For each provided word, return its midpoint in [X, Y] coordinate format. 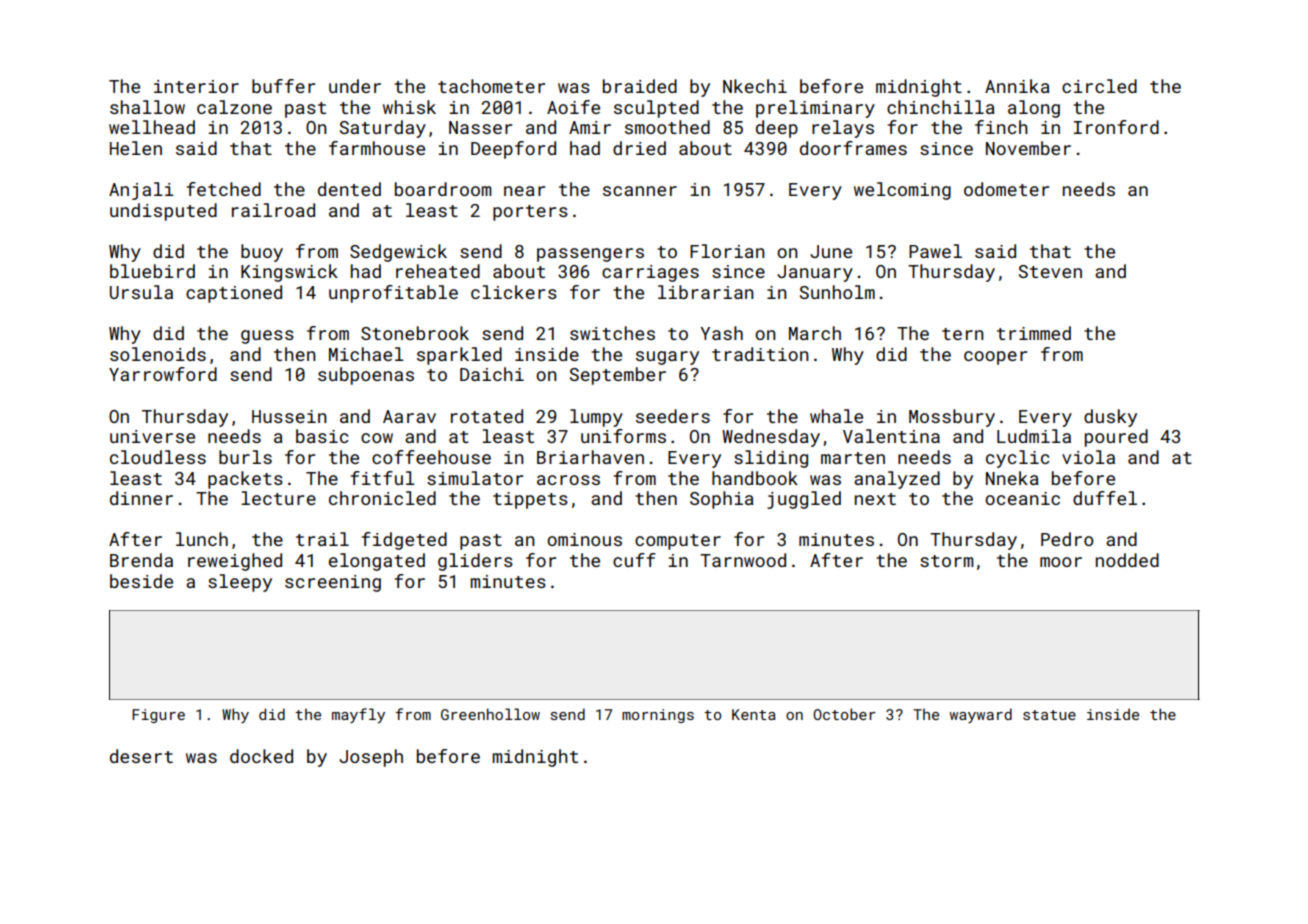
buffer [283, 86]
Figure [158, 716]
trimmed [1034, 333]
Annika [1017, 86]
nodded [1127, 560]
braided [640, 86]
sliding [771, 459]
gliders [475, 562]
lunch [202, 539]
